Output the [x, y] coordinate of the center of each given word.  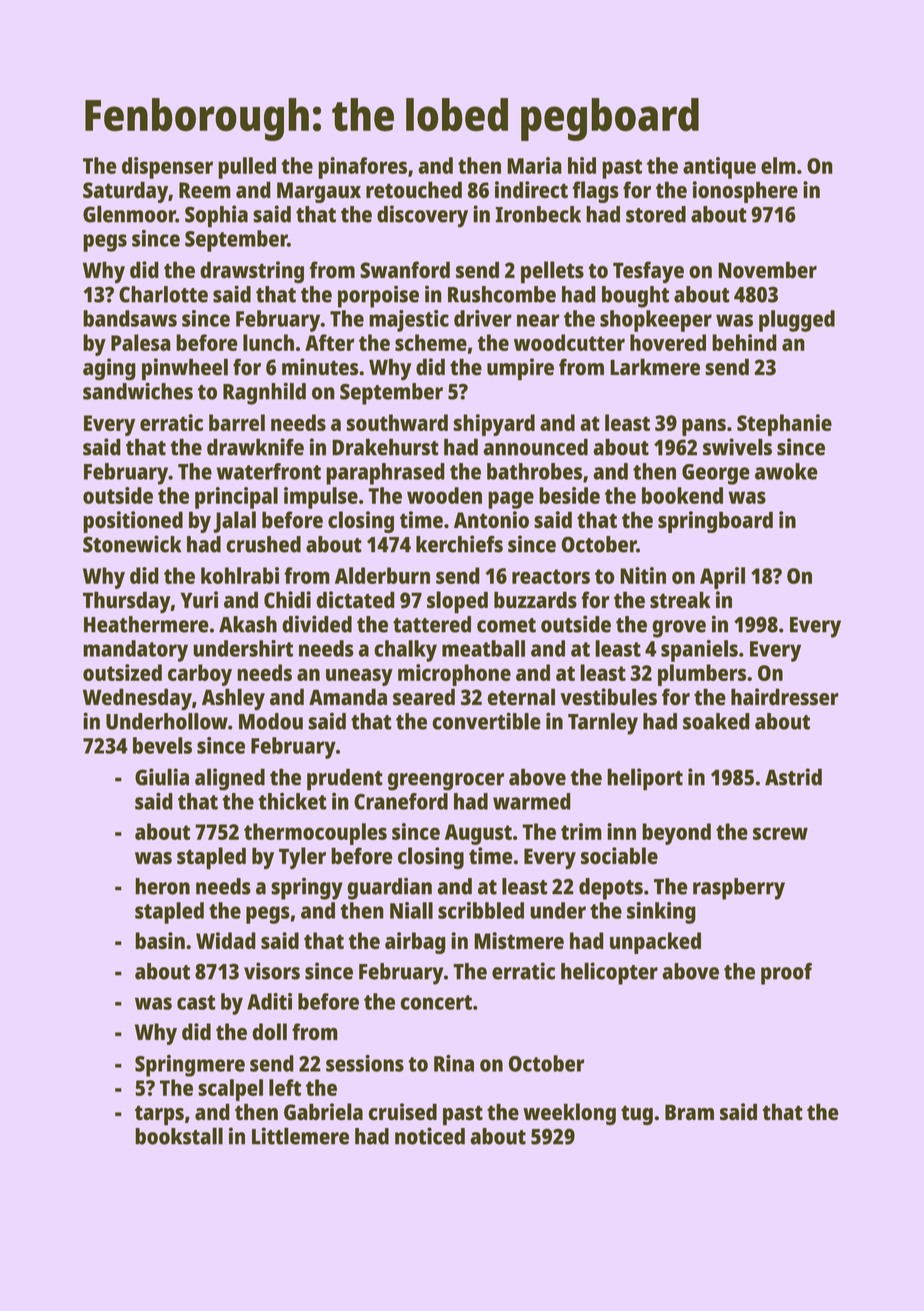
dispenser [167, 168]
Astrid [793, 777]
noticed [430, 1136]
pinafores [362, 168]
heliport [645, 779]
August [478, 834]
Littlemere [300, 1136]
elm [778, 165]
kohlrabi [240, 575]
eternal [521, 697]
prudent [345, 779]
